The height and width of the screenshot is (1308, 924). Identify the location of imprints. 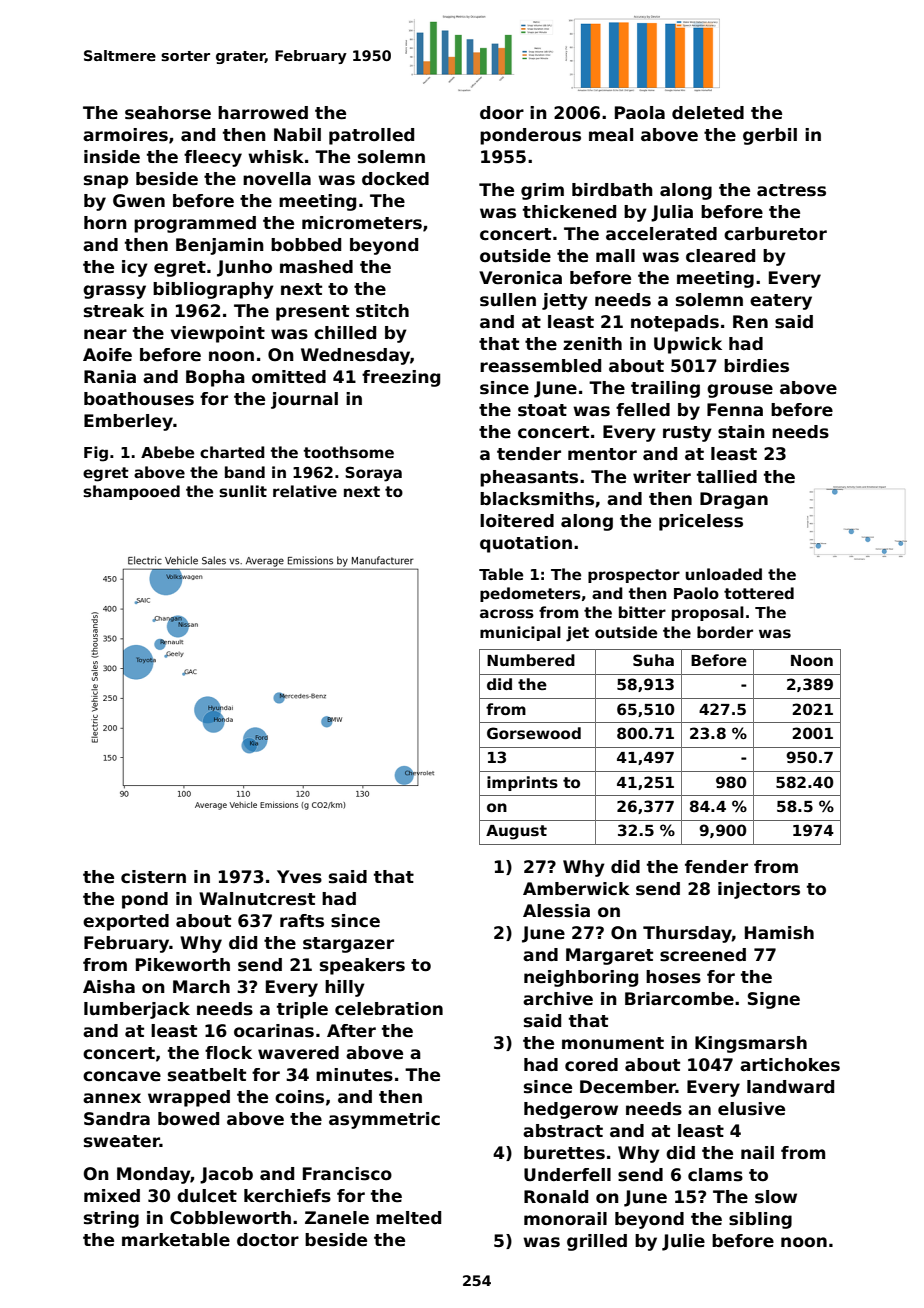
(522, 783).
